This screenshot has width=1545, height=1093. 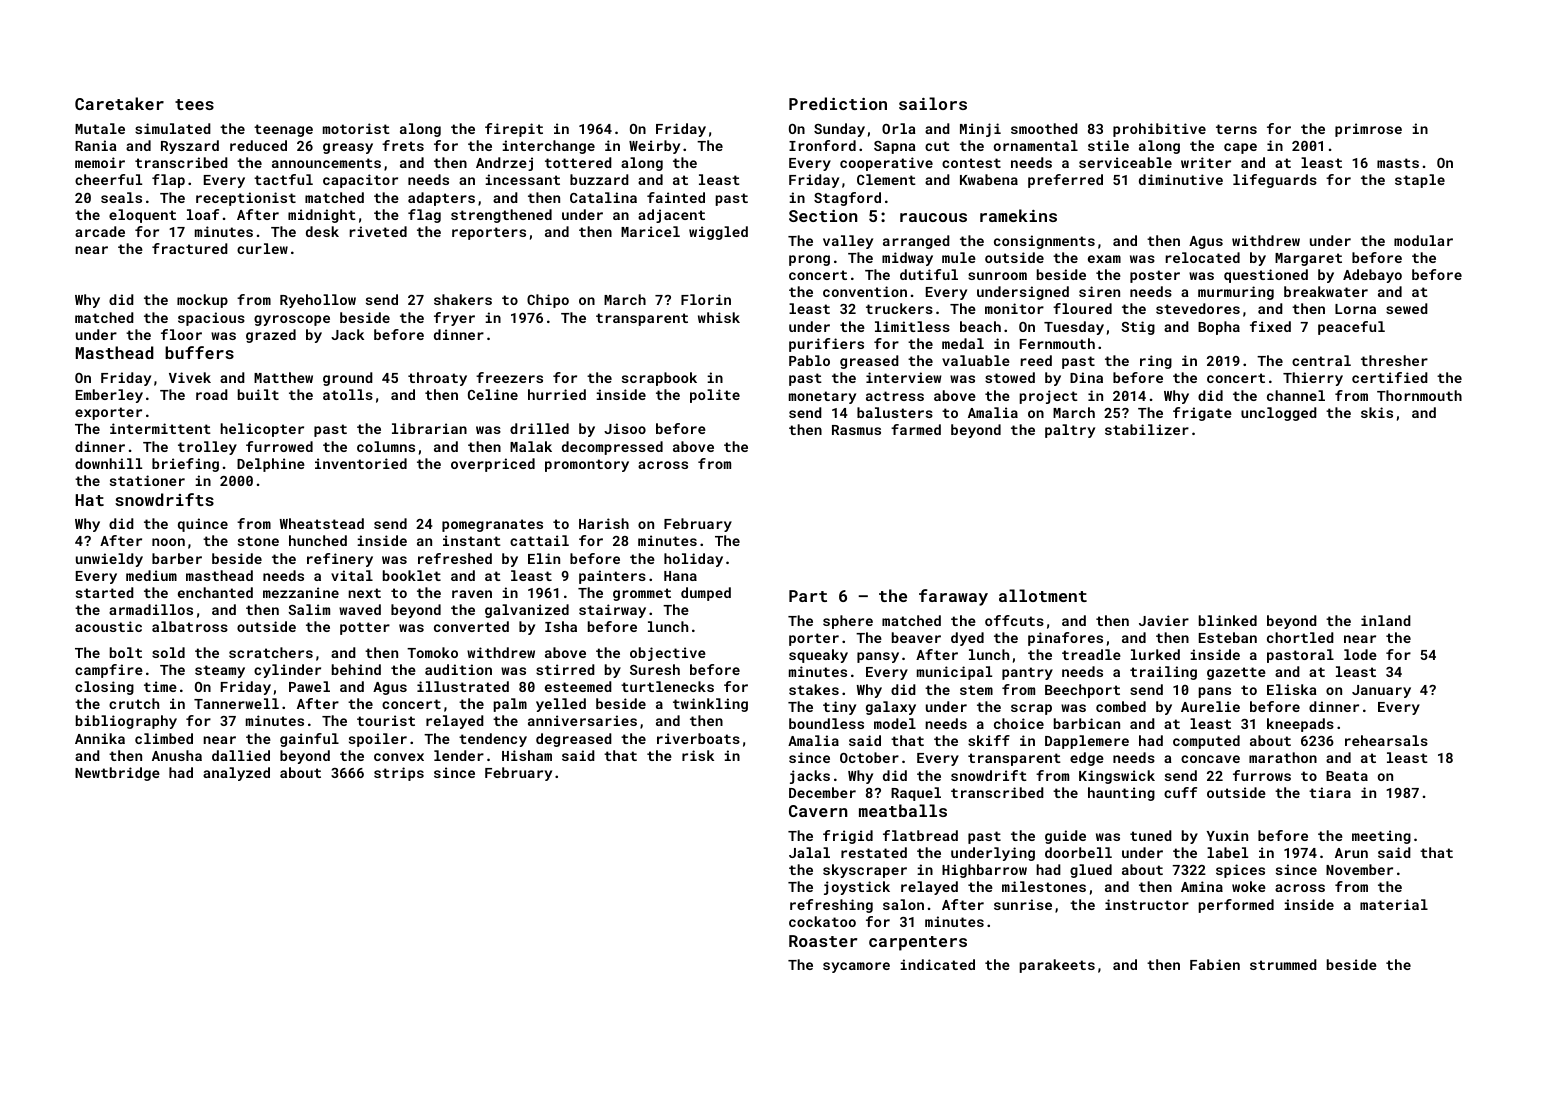 What do you see at coordinates (891, 708) in the screenshot?
I see `galaxy` at bounding box center [891, 708].
